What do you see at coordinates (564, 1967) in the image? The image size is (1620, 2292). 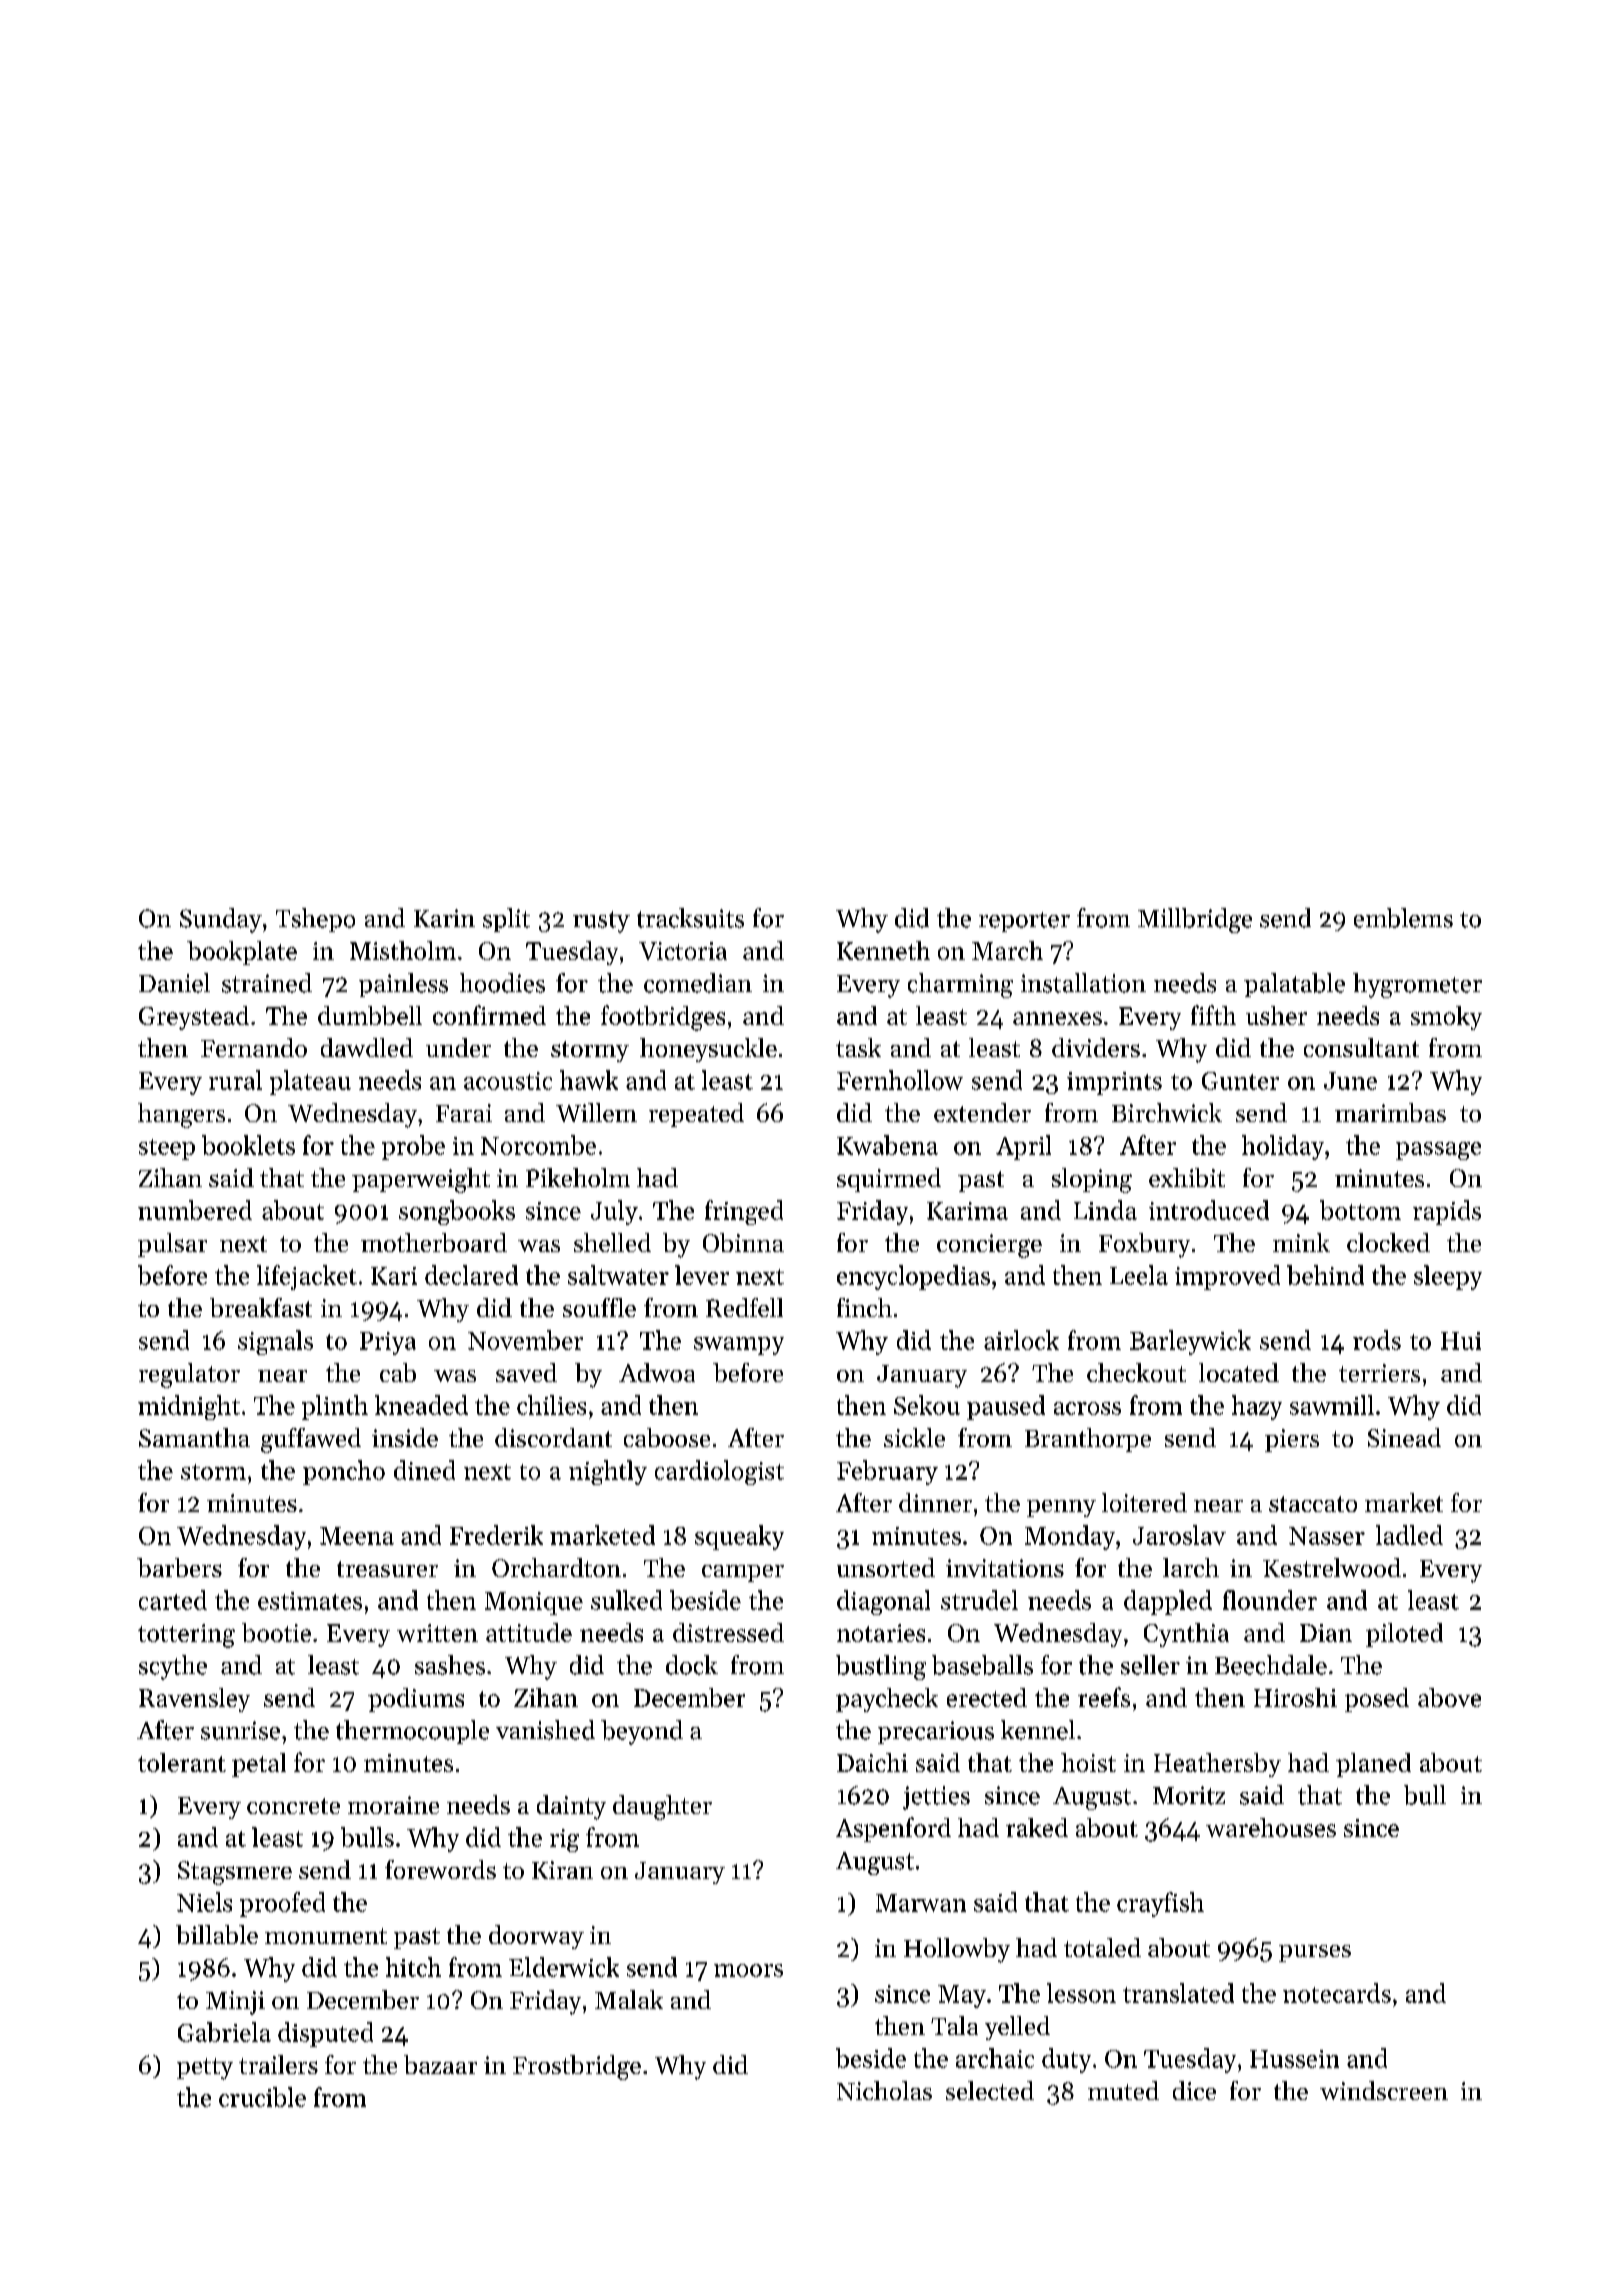 I see `Elderwick` at bounding box center [564, 1967].
